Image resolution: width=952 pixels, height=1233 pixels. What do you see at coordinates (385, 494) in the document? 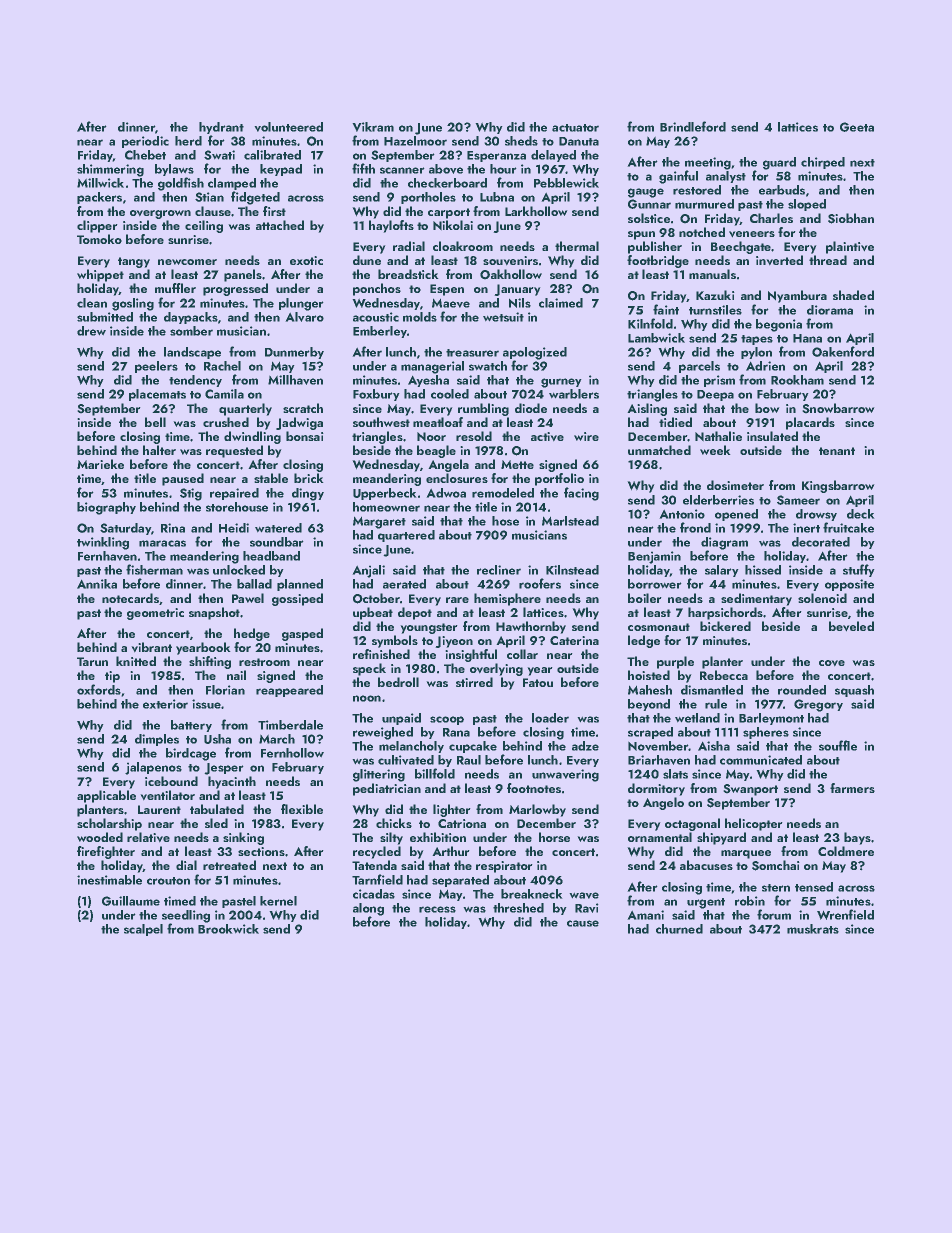
I see `Upperbeck` at bounding box center [385, 494].
